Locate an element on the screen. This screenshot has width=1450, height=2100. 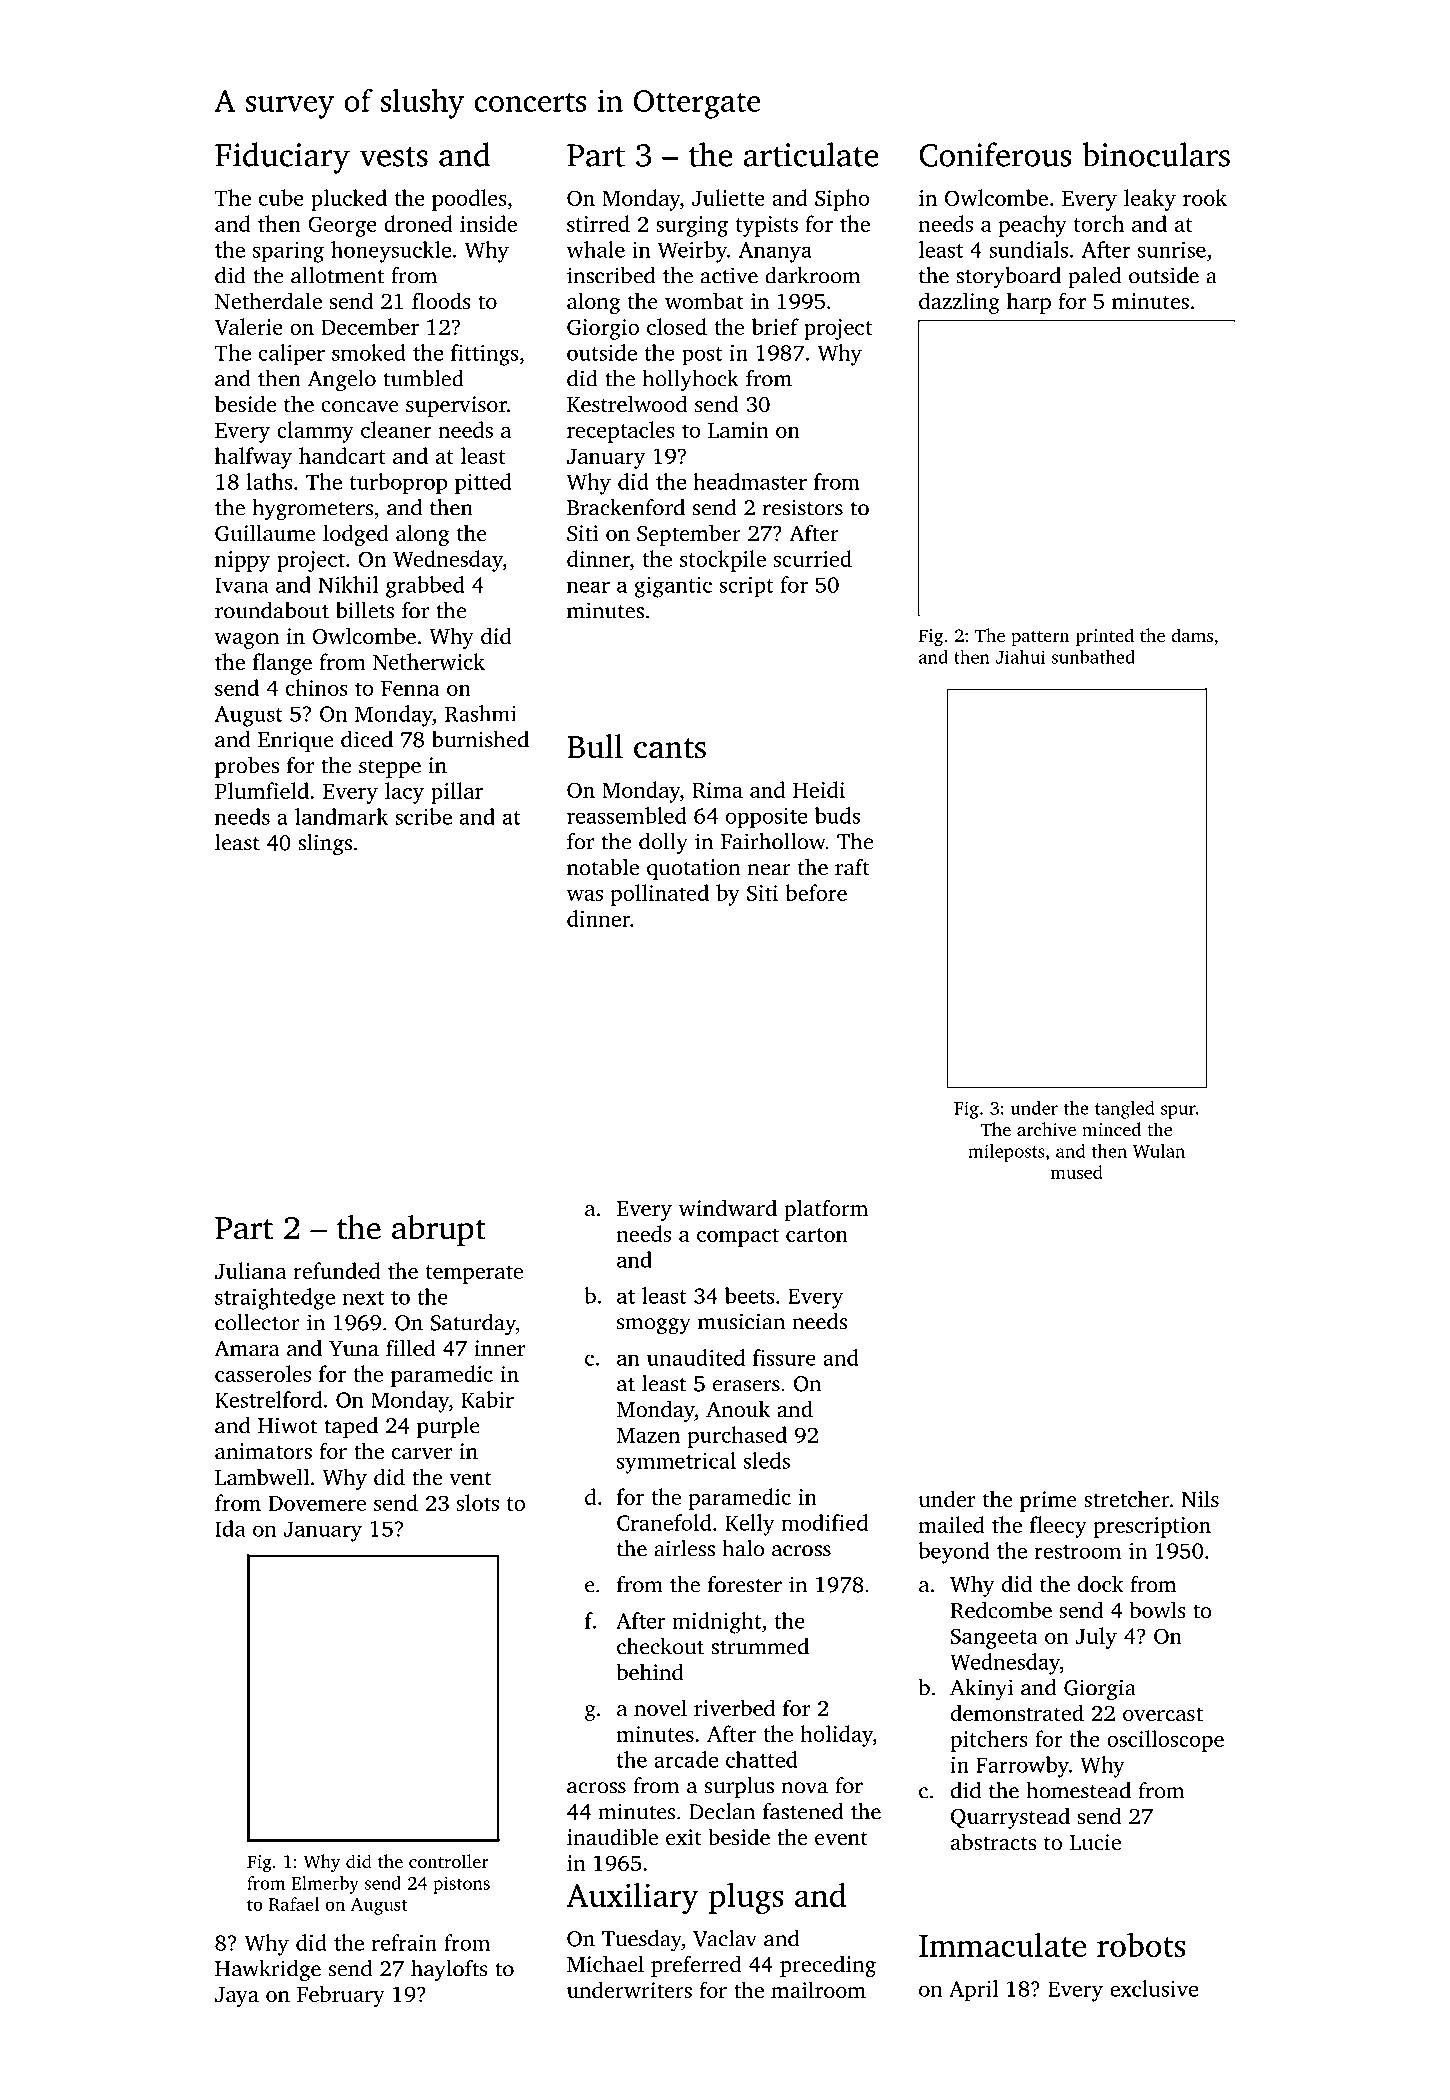
gigantic is located at coordinates (673, 587).
